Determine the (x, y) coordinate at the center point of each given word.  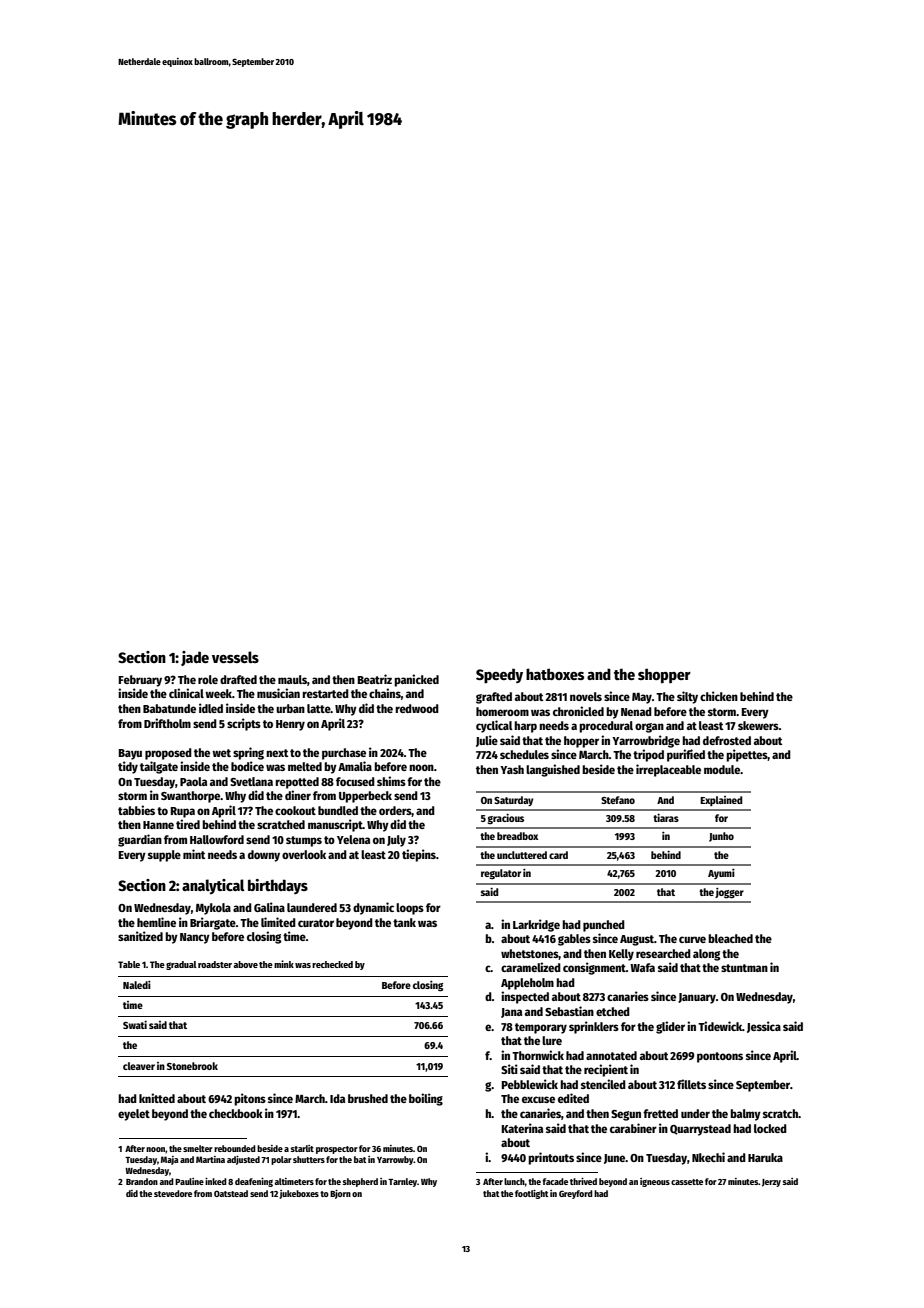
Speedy (499, 676)
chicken (719, 696)
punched (604, 926)
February (140, 681)
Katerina (522, 1128)
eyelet (134, 1115)
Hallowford (217, 839)
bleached (730, 938)
